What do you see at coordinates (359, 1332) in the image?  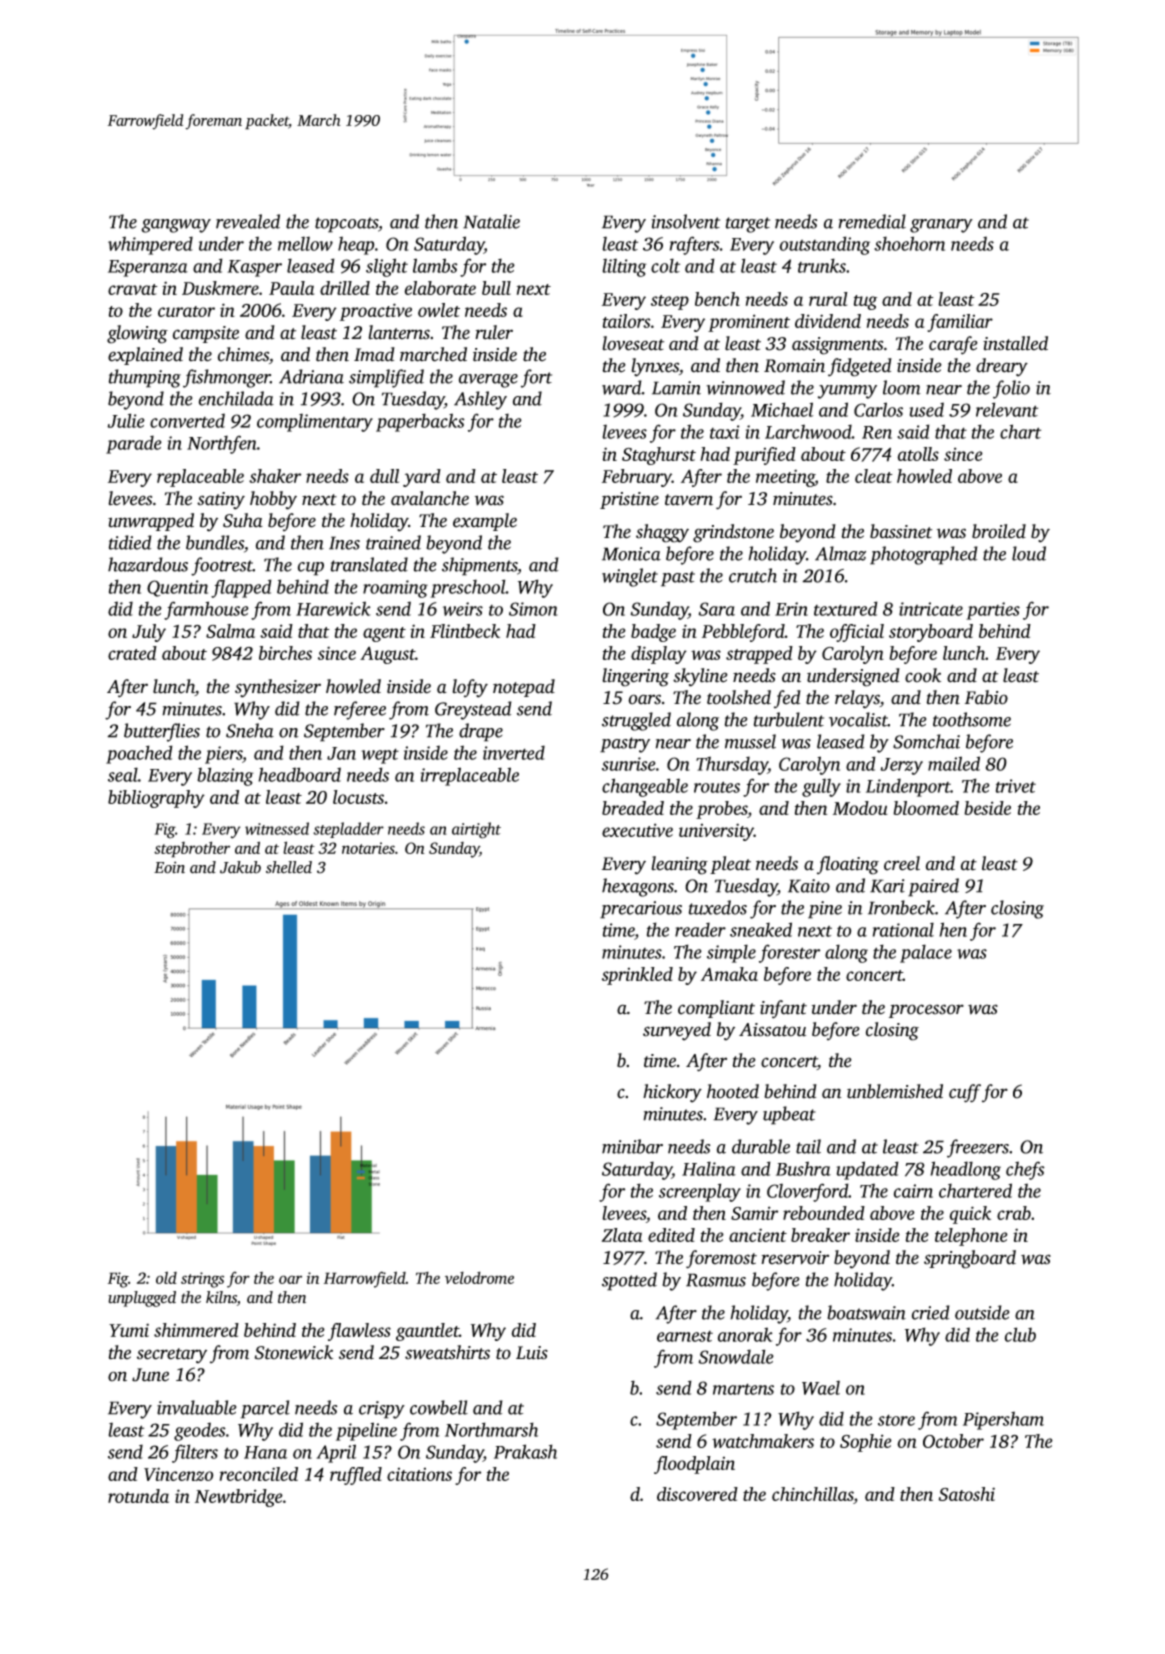 I see `flawless` at bounding box center [359, 1332].
